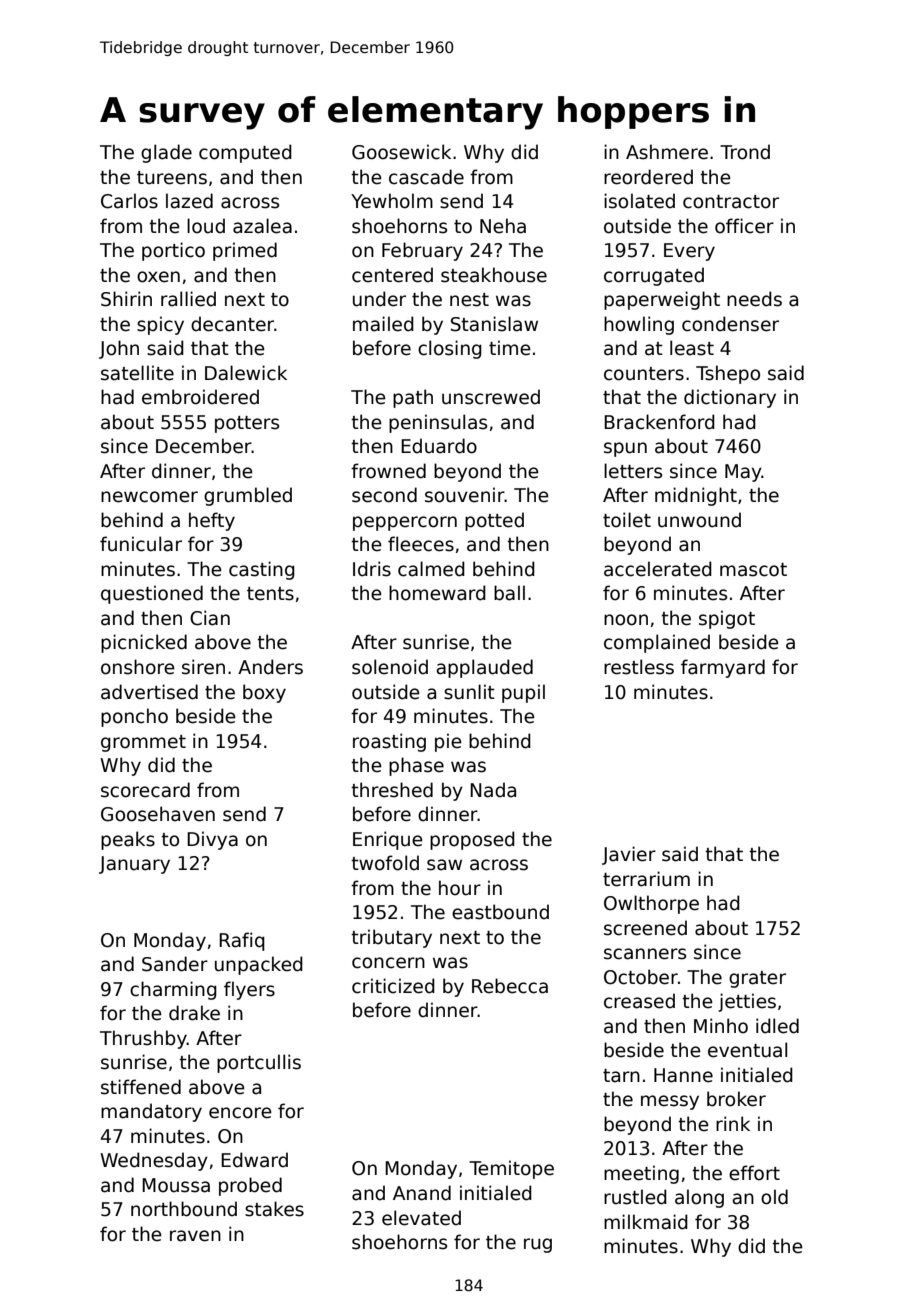  Describe the element at coordinates (262, 570) in the page. I see `casting` at that location.
